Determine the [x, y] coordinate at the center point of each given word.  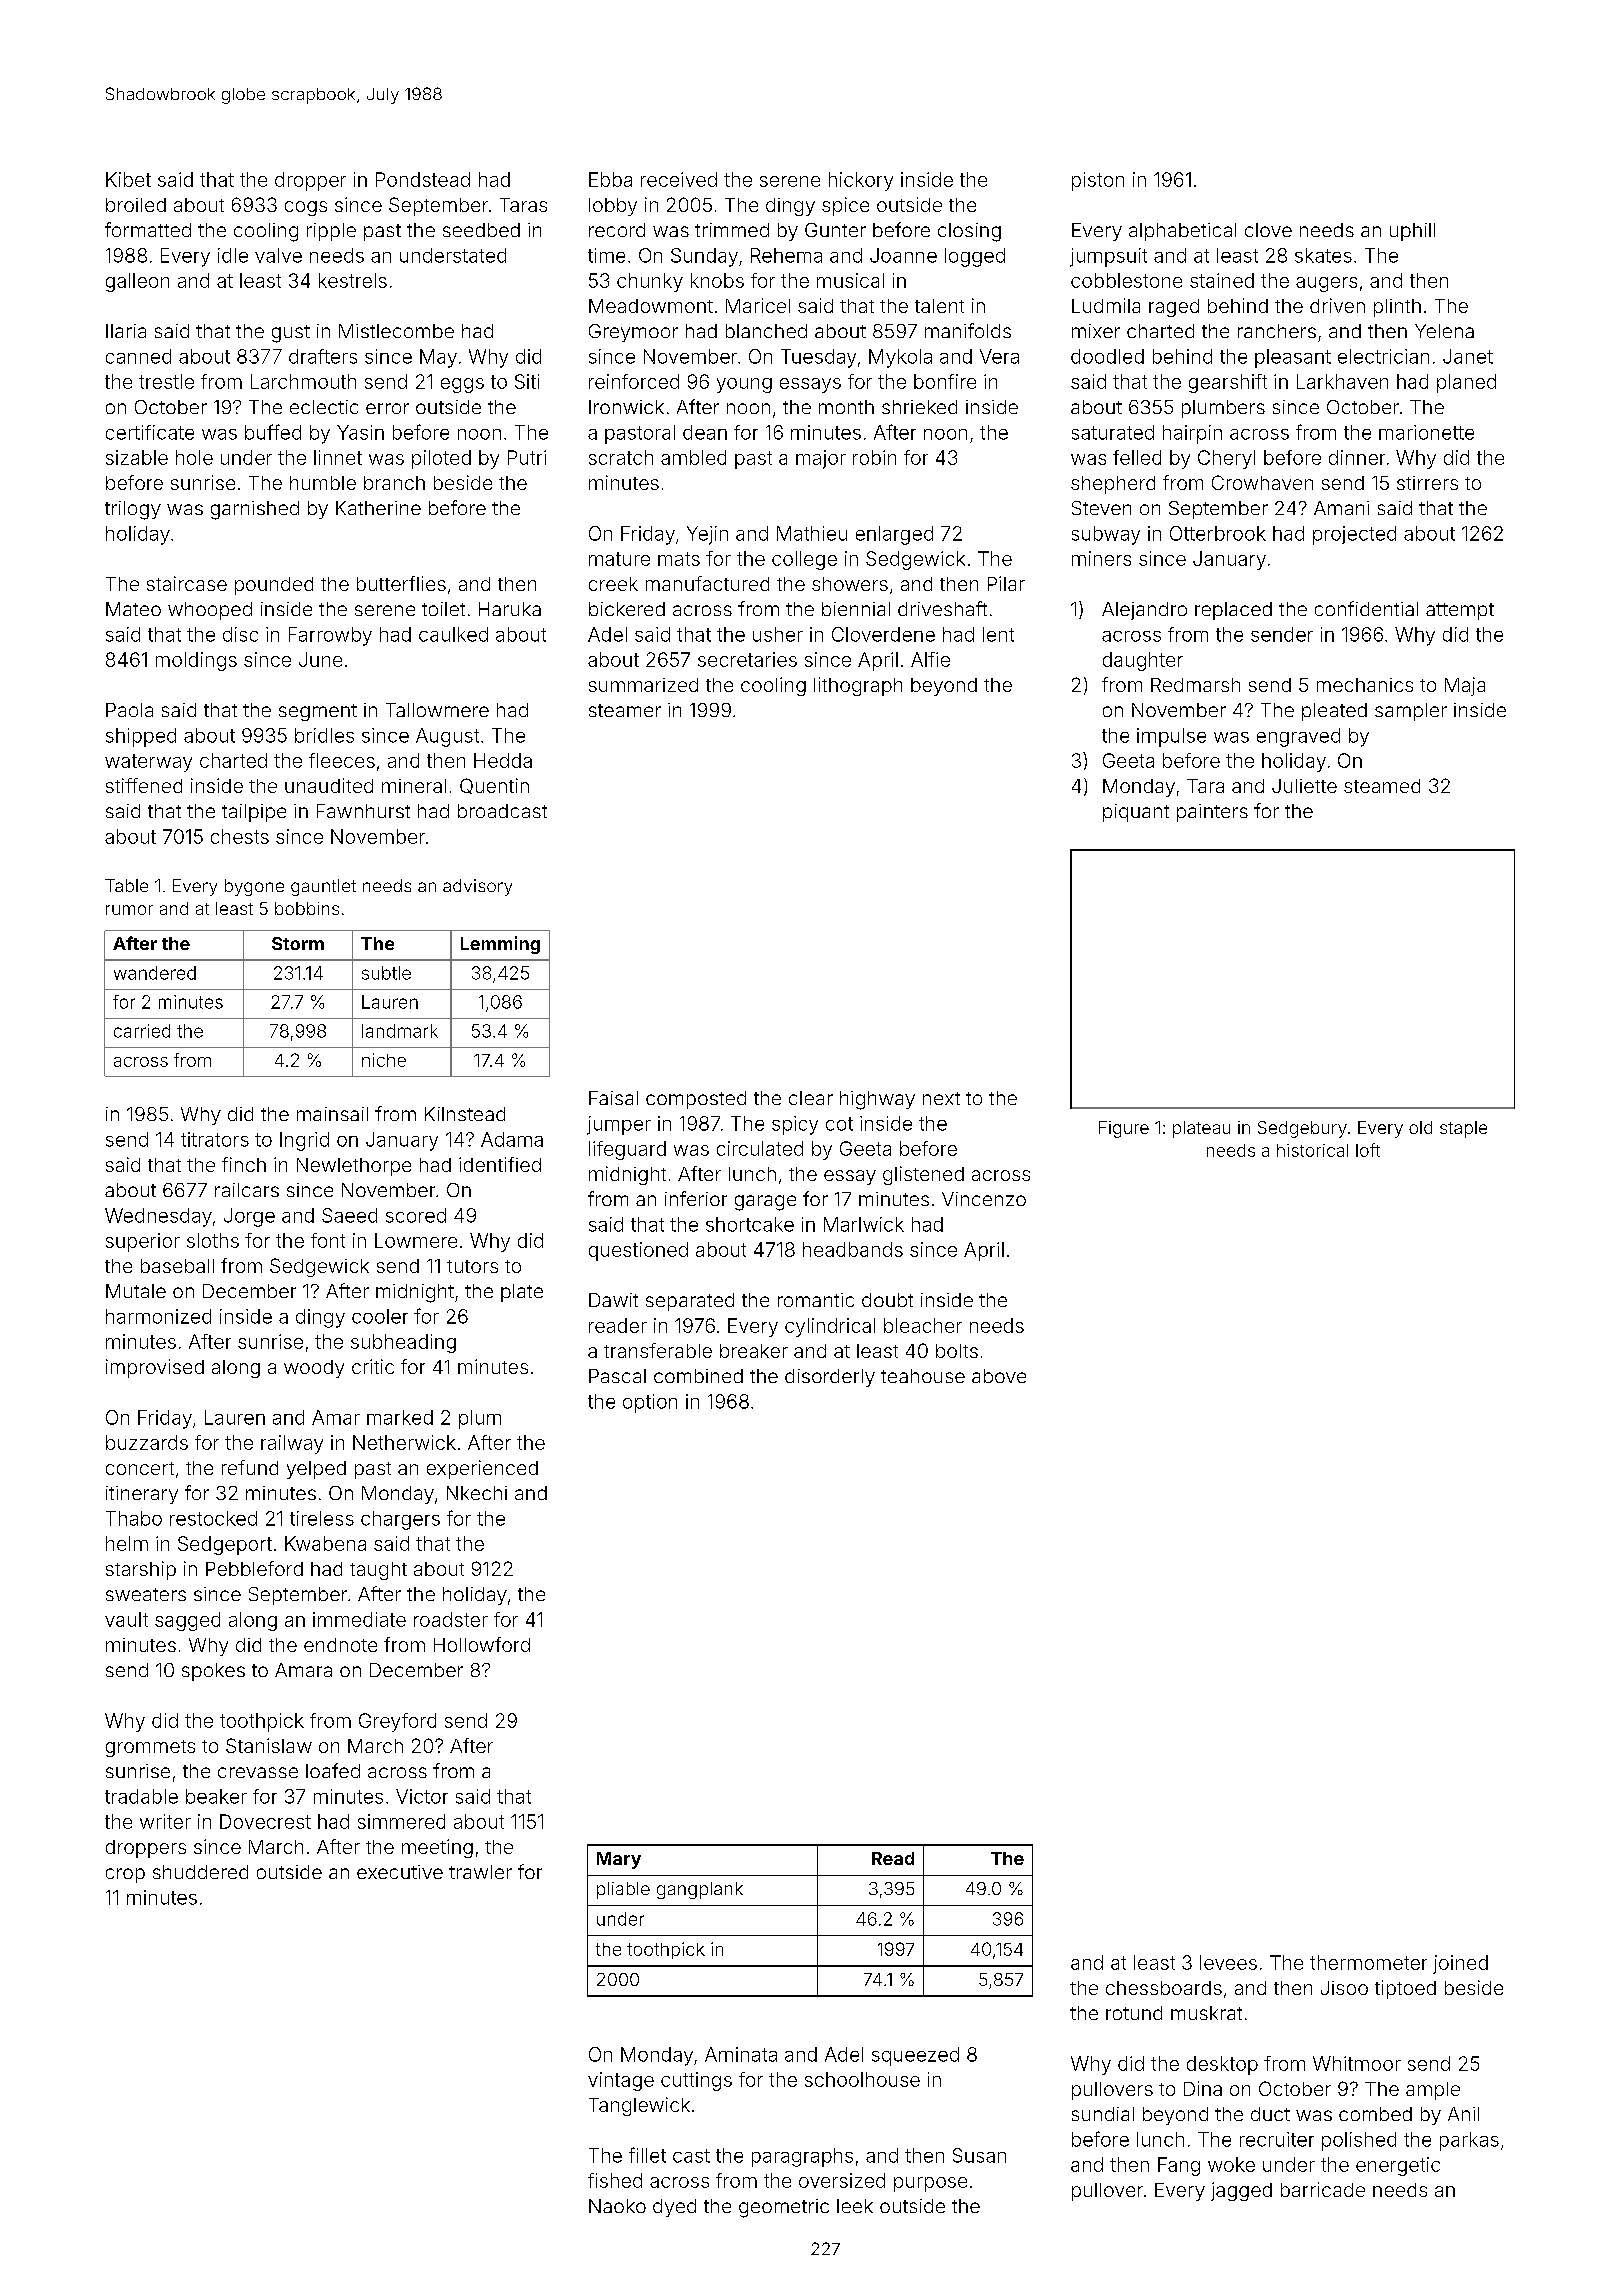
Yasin [360, 432]
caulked [453, 634]
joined [1460, 1964]
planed [1466, 383]
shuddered [200, 1872]
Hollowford [482, 1644]
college [804, 560]
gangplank [700, 1890]
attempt [1460, 611]
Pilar [1006, 583]
